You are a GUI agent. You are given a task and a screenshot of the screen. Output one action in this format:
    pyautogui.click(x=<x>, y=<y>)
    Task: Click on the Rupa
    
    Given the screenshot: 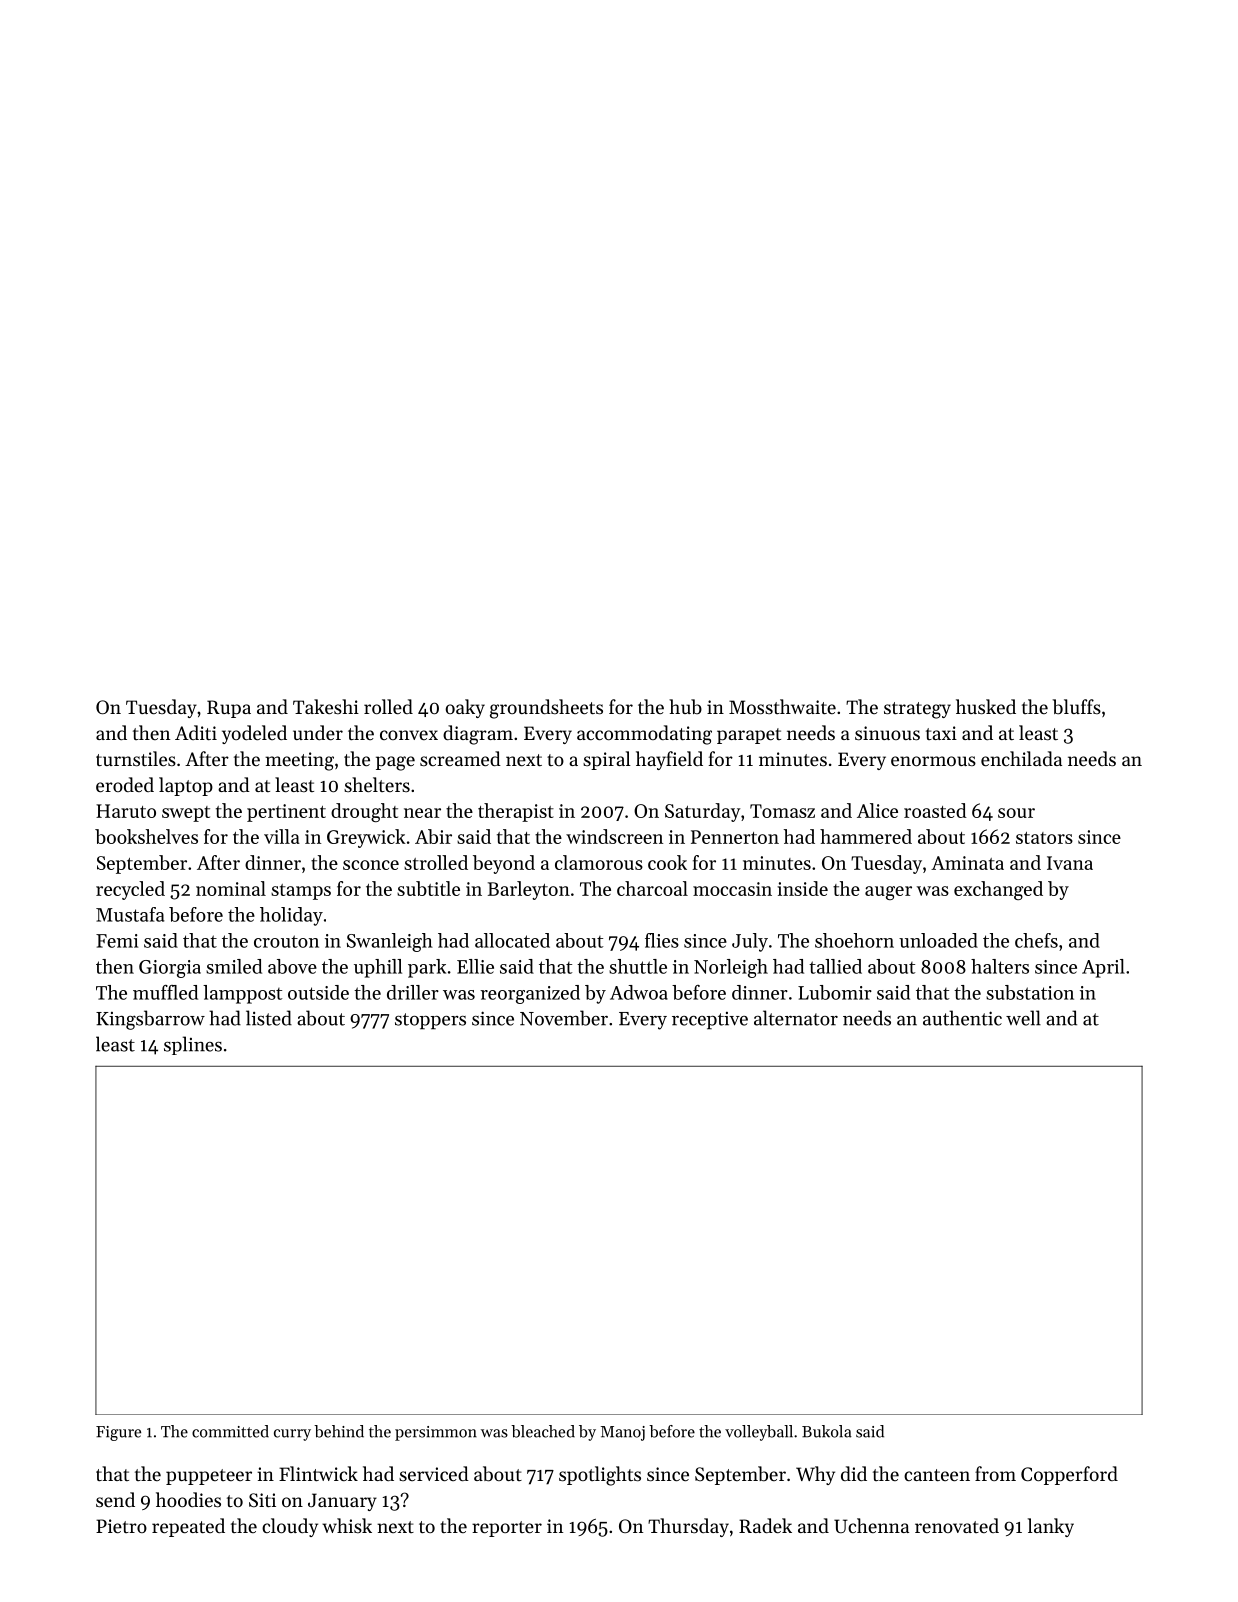 What is the action you would take?
    pyautogui.click(x=229, y=709)
